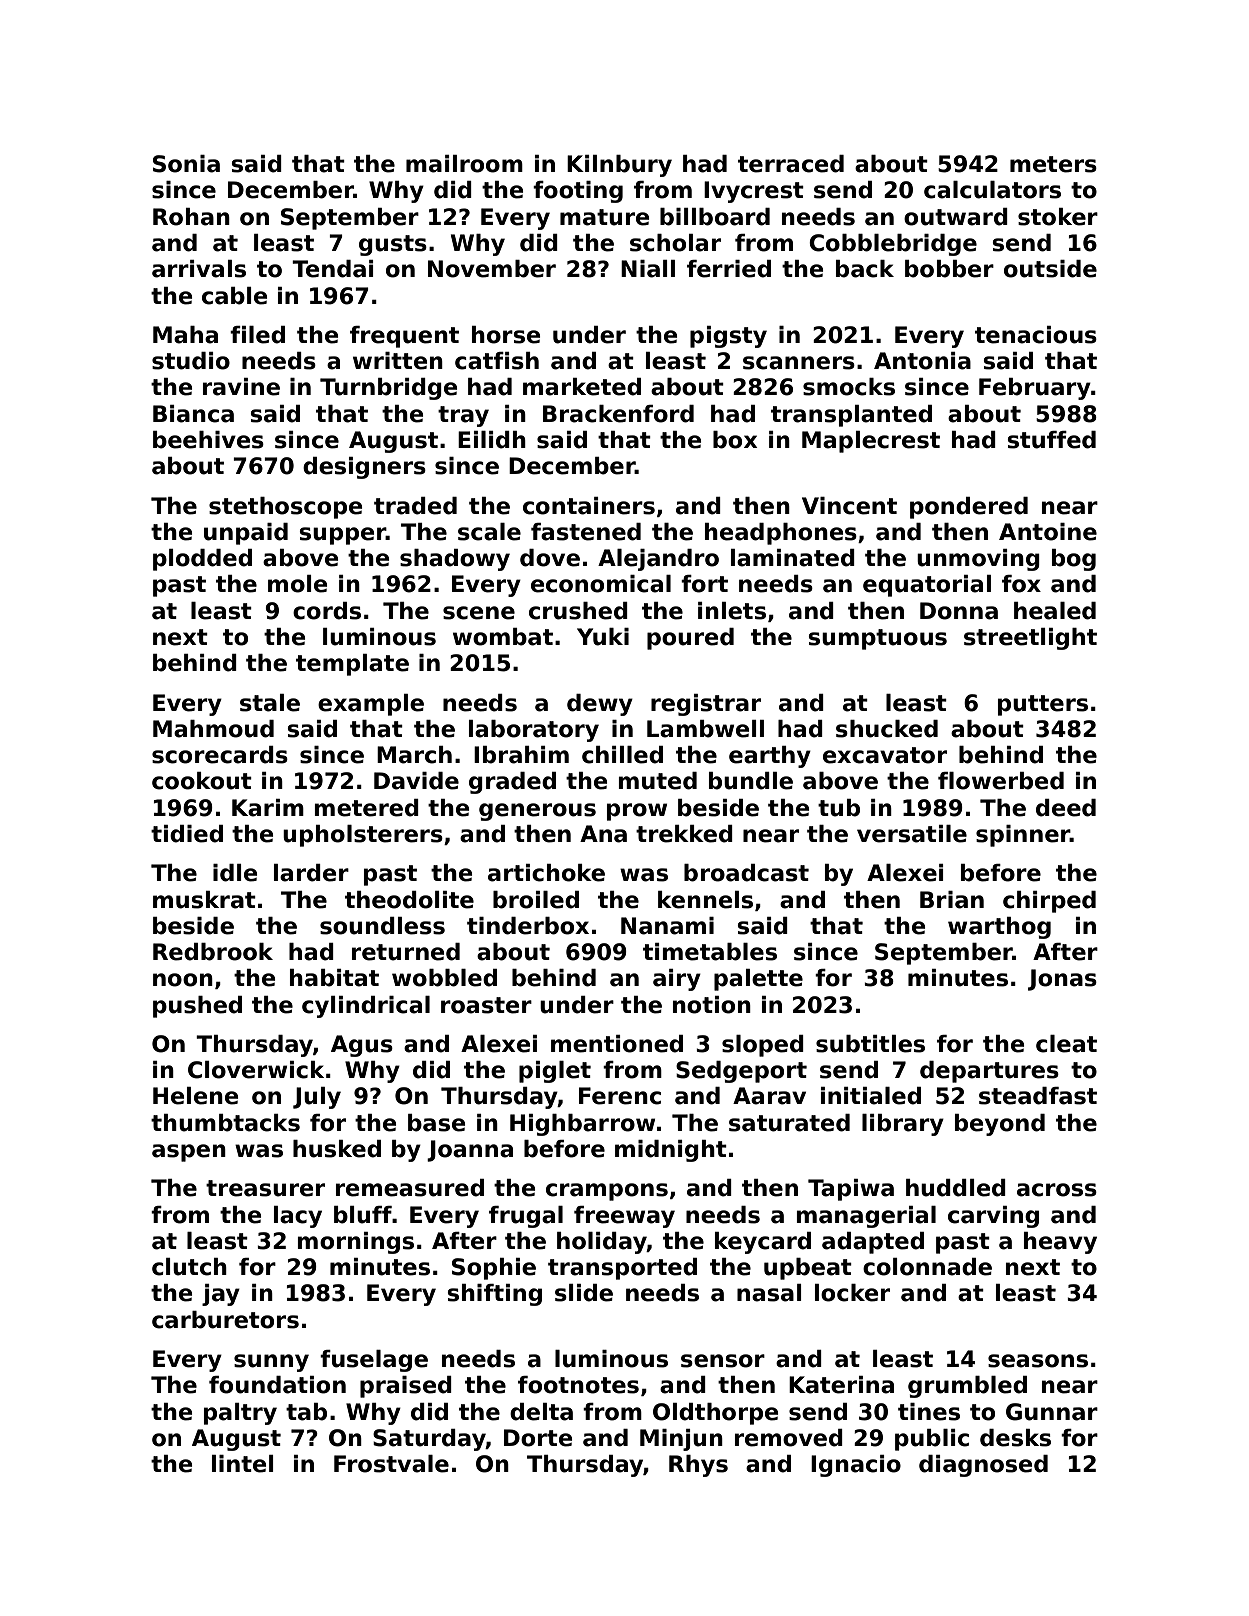 The image size is (1249, 1616). I want to click on timetables, so click(710, 952).
